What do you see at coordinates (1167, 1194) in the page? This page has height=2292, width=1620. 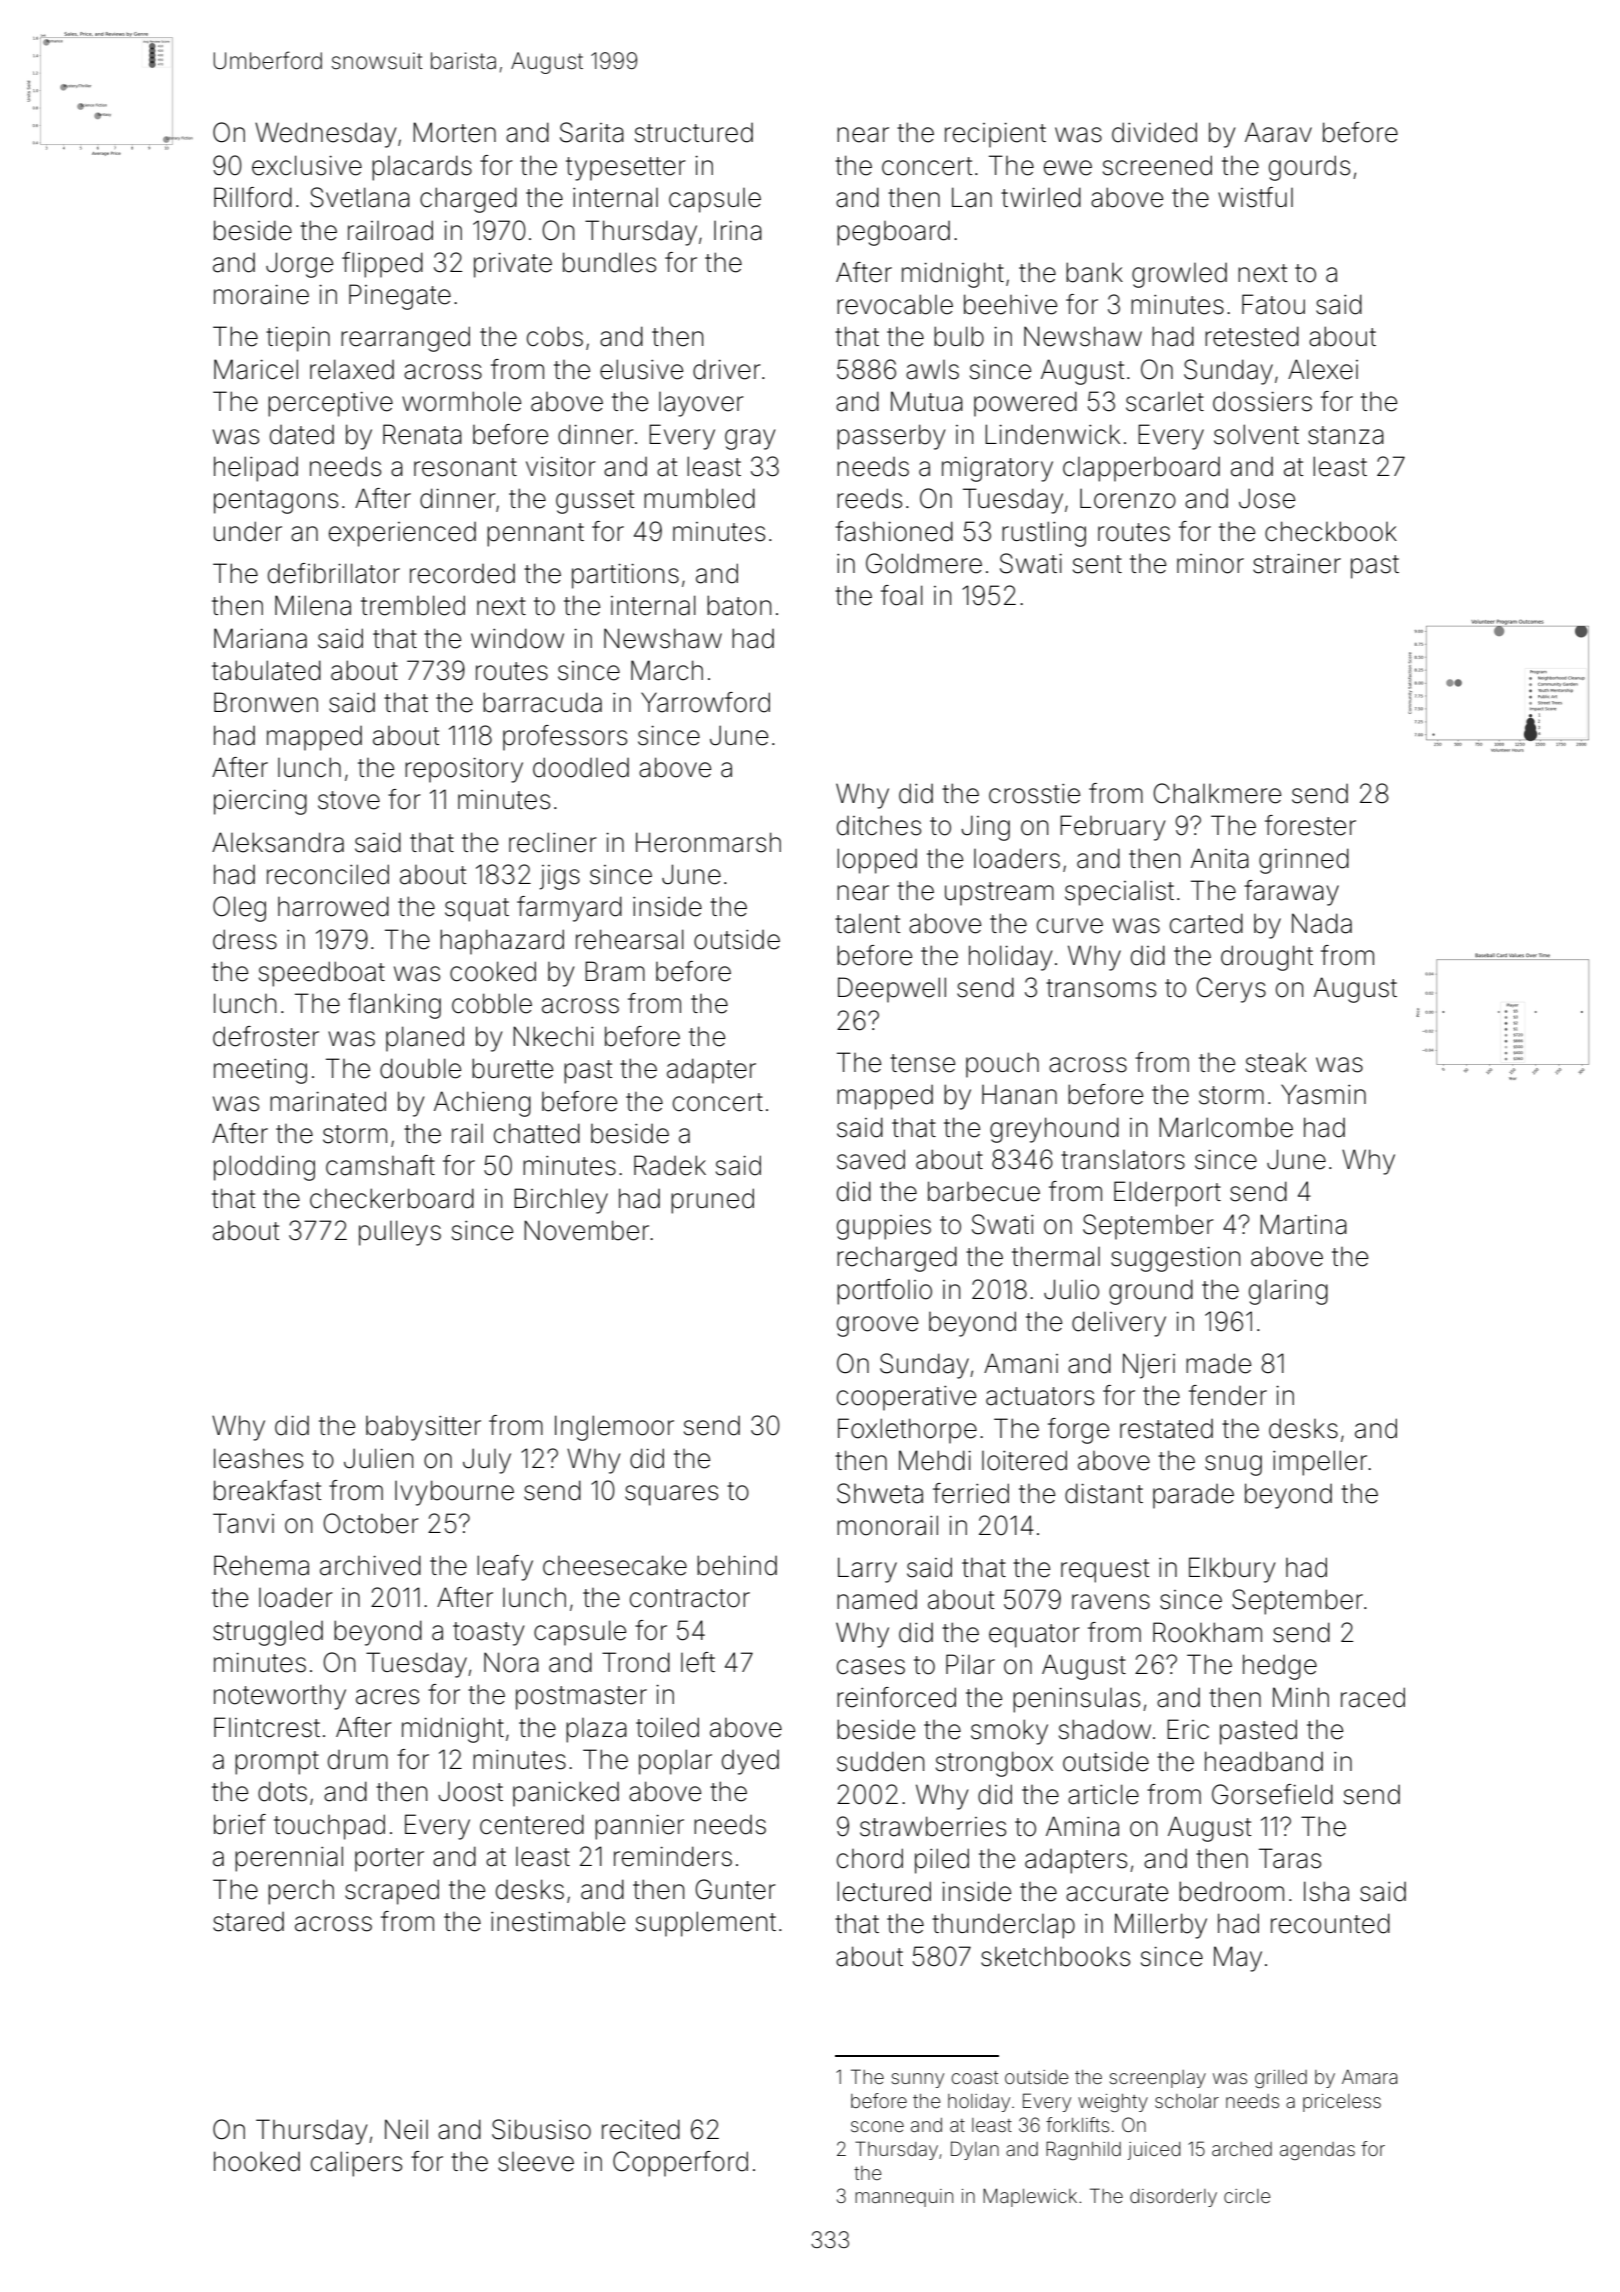 I see `Elderport` at bounding box center [1167, 1194].
